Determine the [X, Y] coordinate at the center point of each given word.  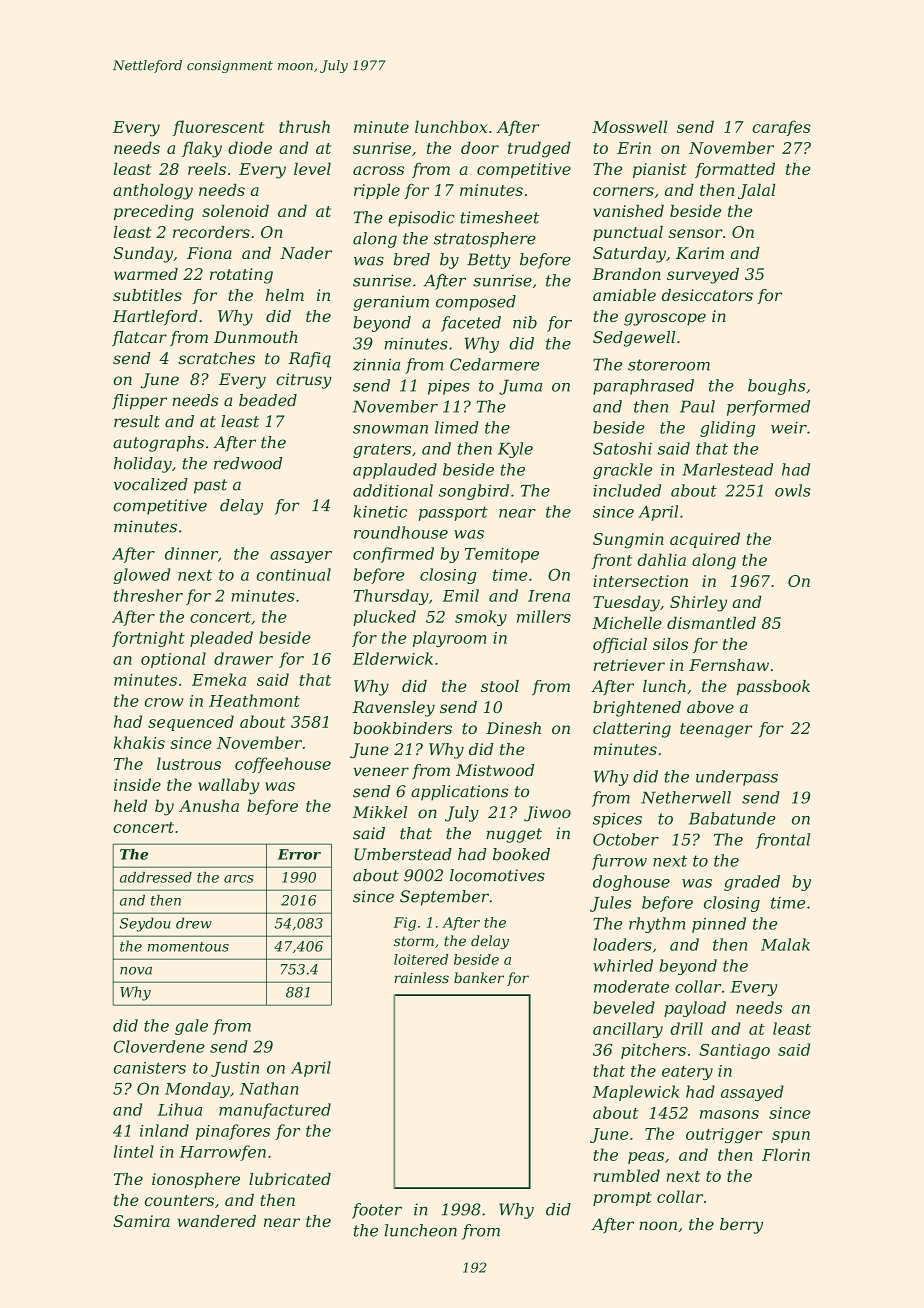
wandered [217, 1221]
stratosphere [485, 240]
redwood [248, 463]
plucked [384, 618]
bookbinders [402, 728]
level [312, 168]
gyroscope [665, 319]
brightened [637, 709]
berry [741, 1226]
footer [377, 1211]
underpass [737, 778]
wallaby [228, 786]
